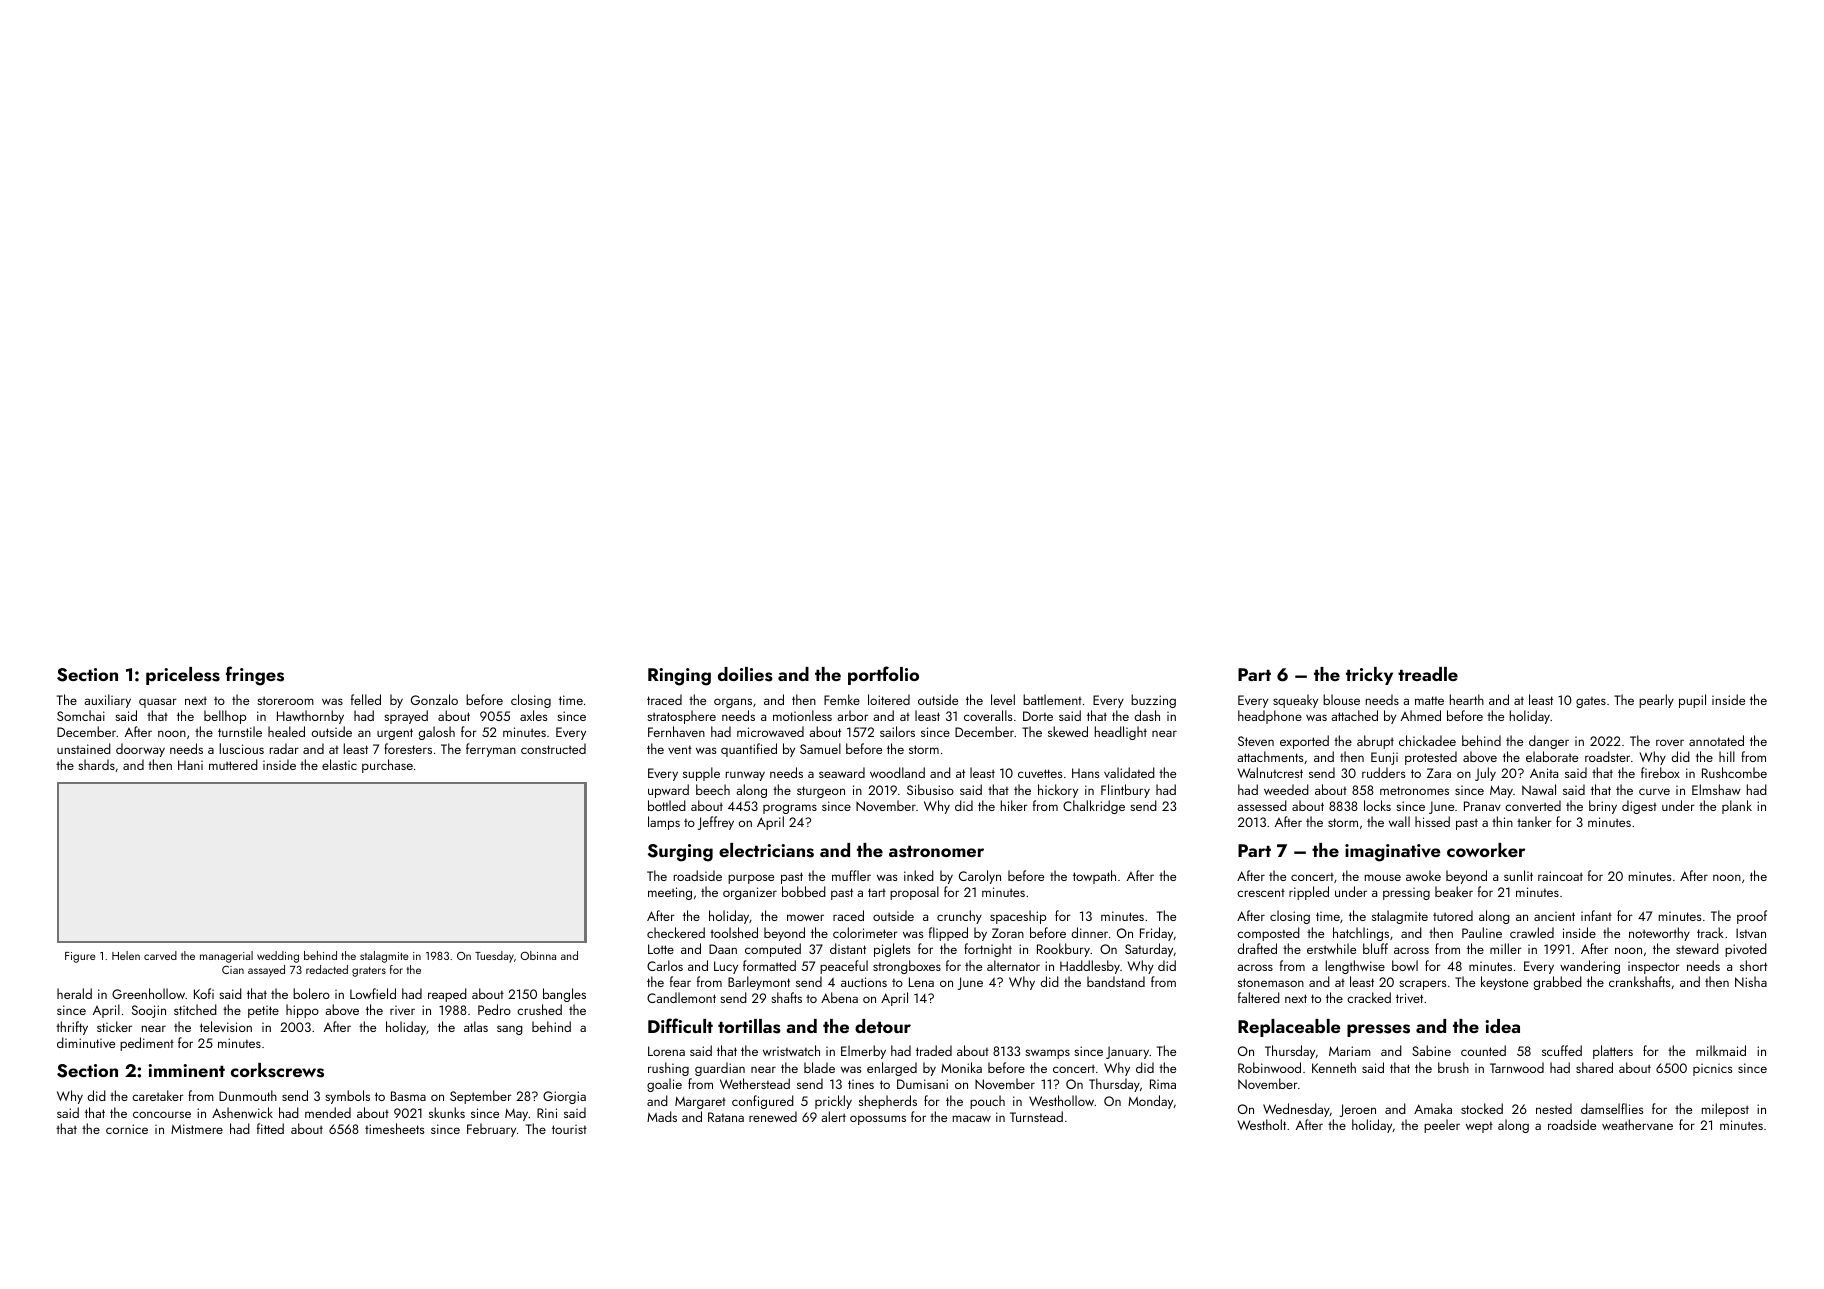  What do you see at coordinates (494, 957) in the screenshot?
I see `Tuesday` at bounding box center [494, 957].
